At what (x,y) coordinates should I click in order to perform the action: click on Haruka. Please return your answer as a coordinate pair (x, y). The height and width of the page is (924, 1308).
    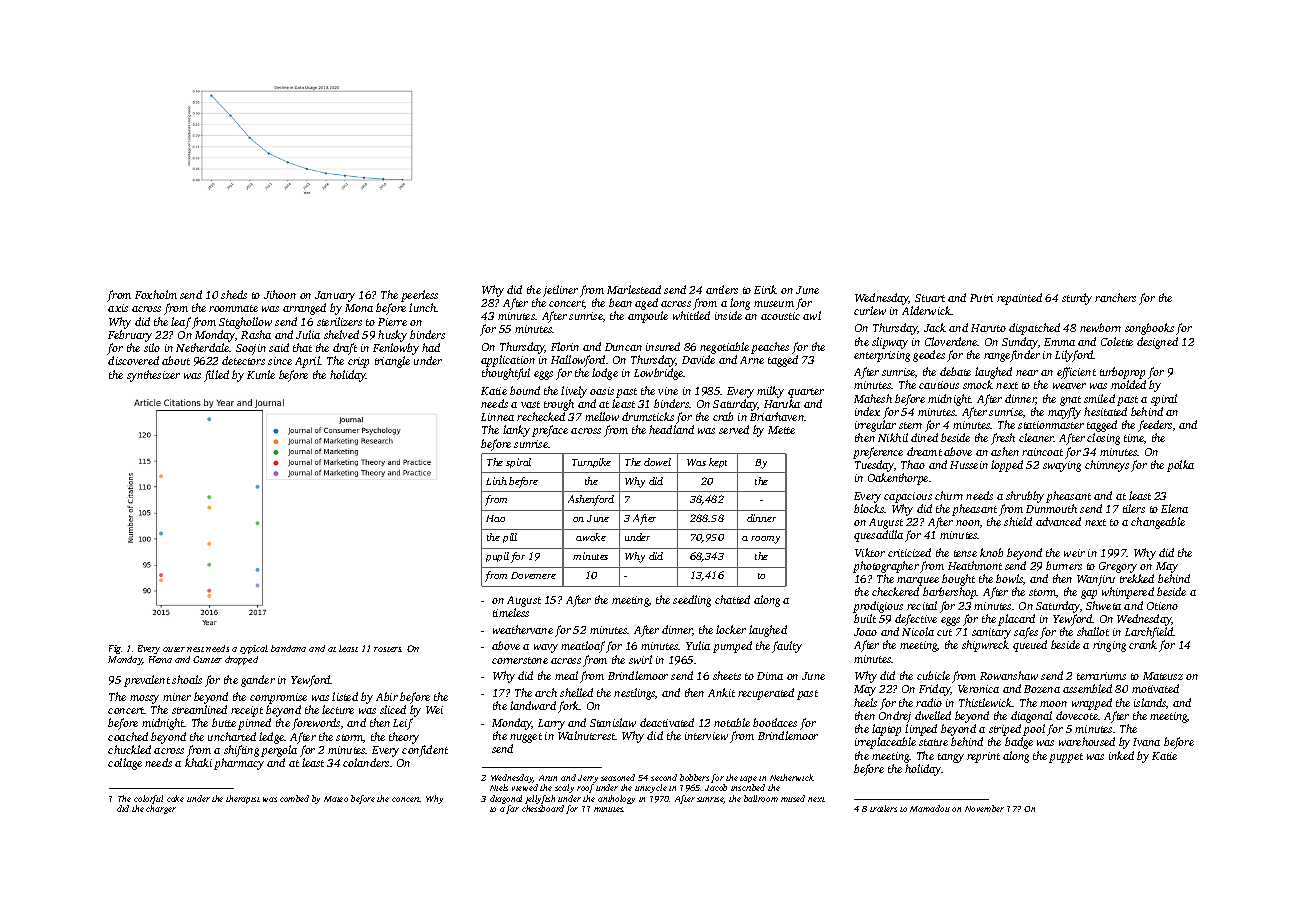
    Looking at the image, I should click on (782, 403).
